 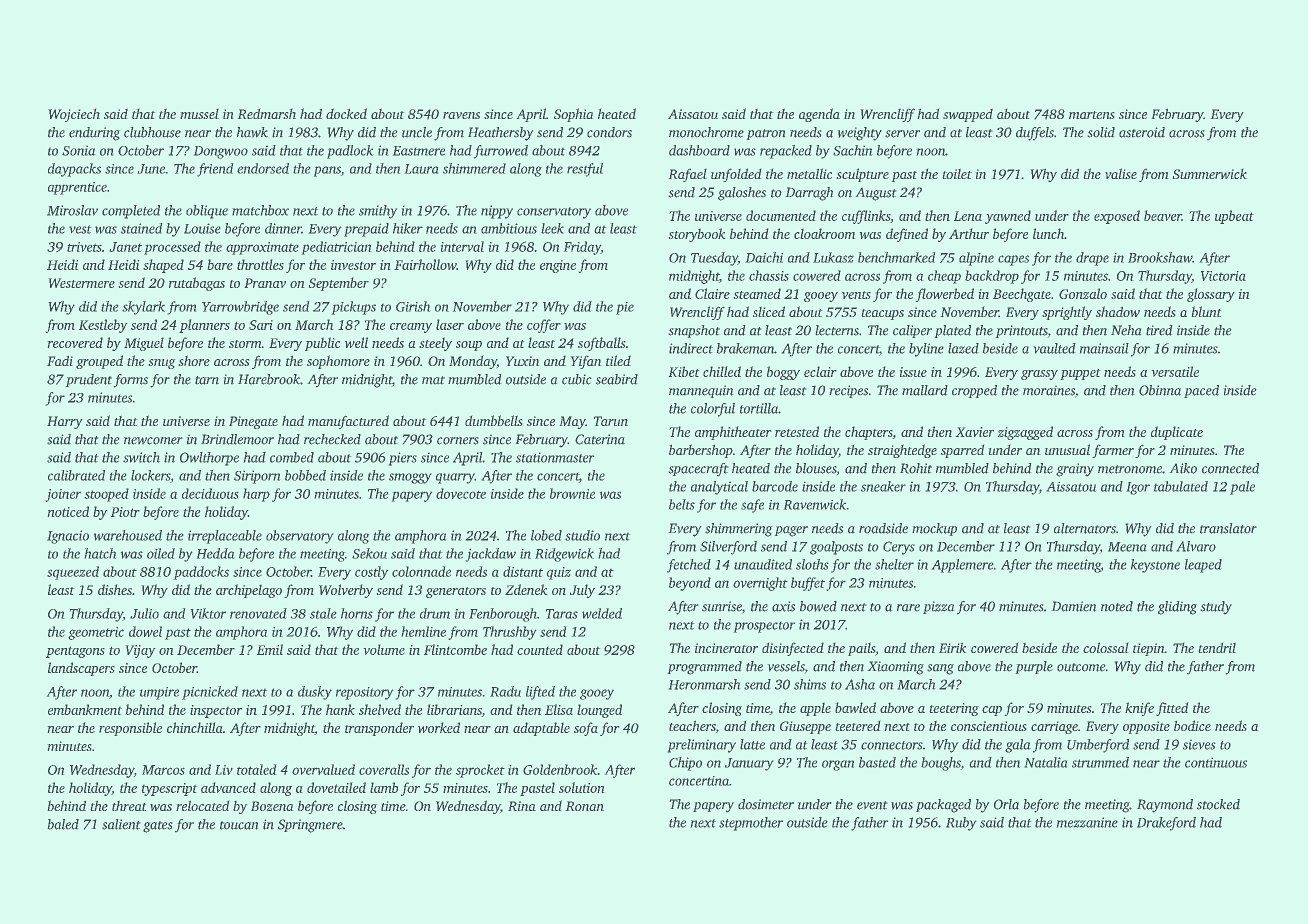 What do you see at coordinates (688, 175) in the screenshot?
I see `Rafael` at bounding box center [688, 175].
